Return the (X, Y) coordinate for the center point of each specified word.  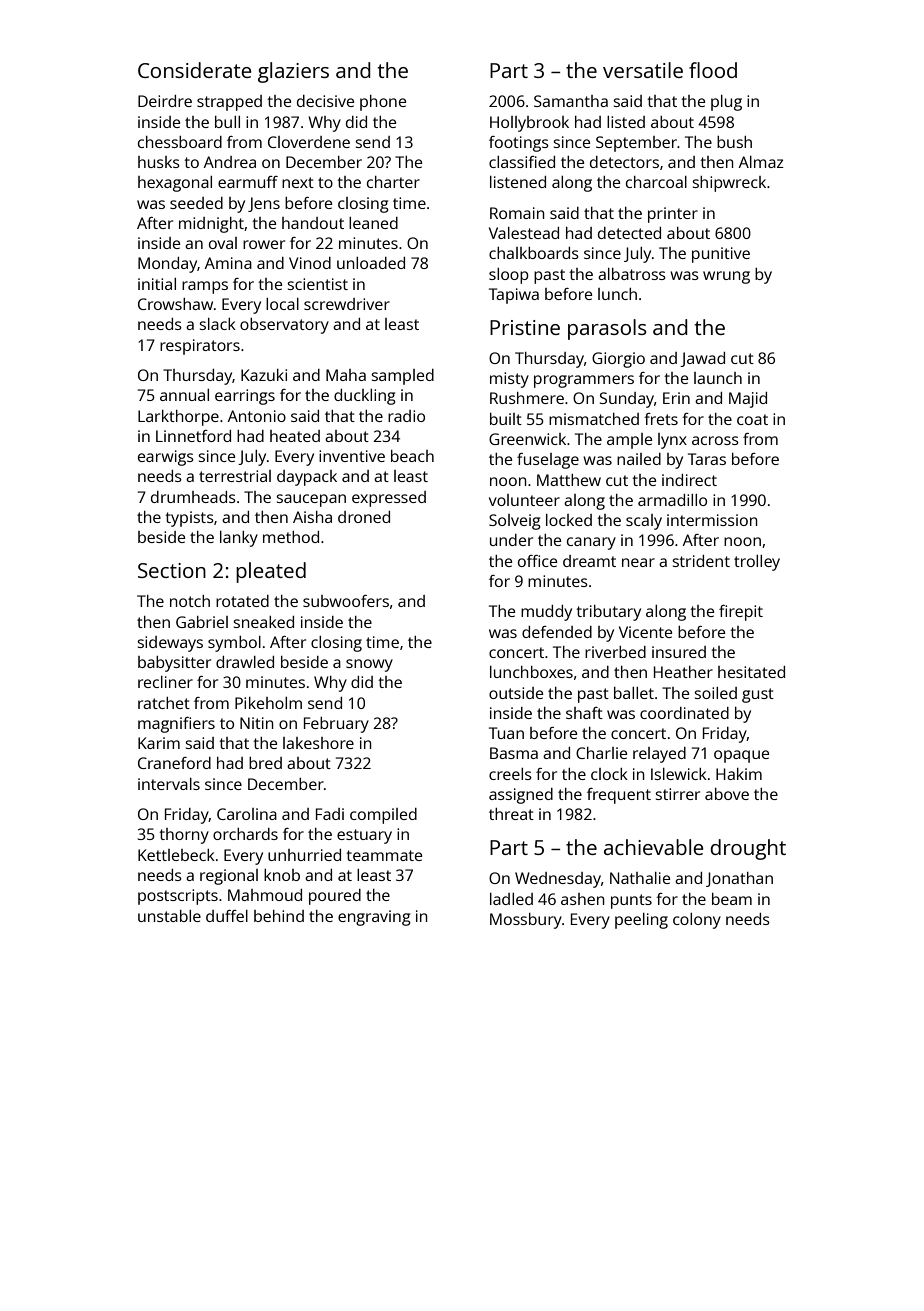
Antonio (257, 416)
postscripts (178, 897)
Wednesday (558, 880)
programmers (584, 381)
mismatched (594, 419)
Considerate (194, 70)
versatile (643, 70)
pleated (271, 572)
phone (383, 103)
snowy (369, 665)
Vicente (645, 632)
